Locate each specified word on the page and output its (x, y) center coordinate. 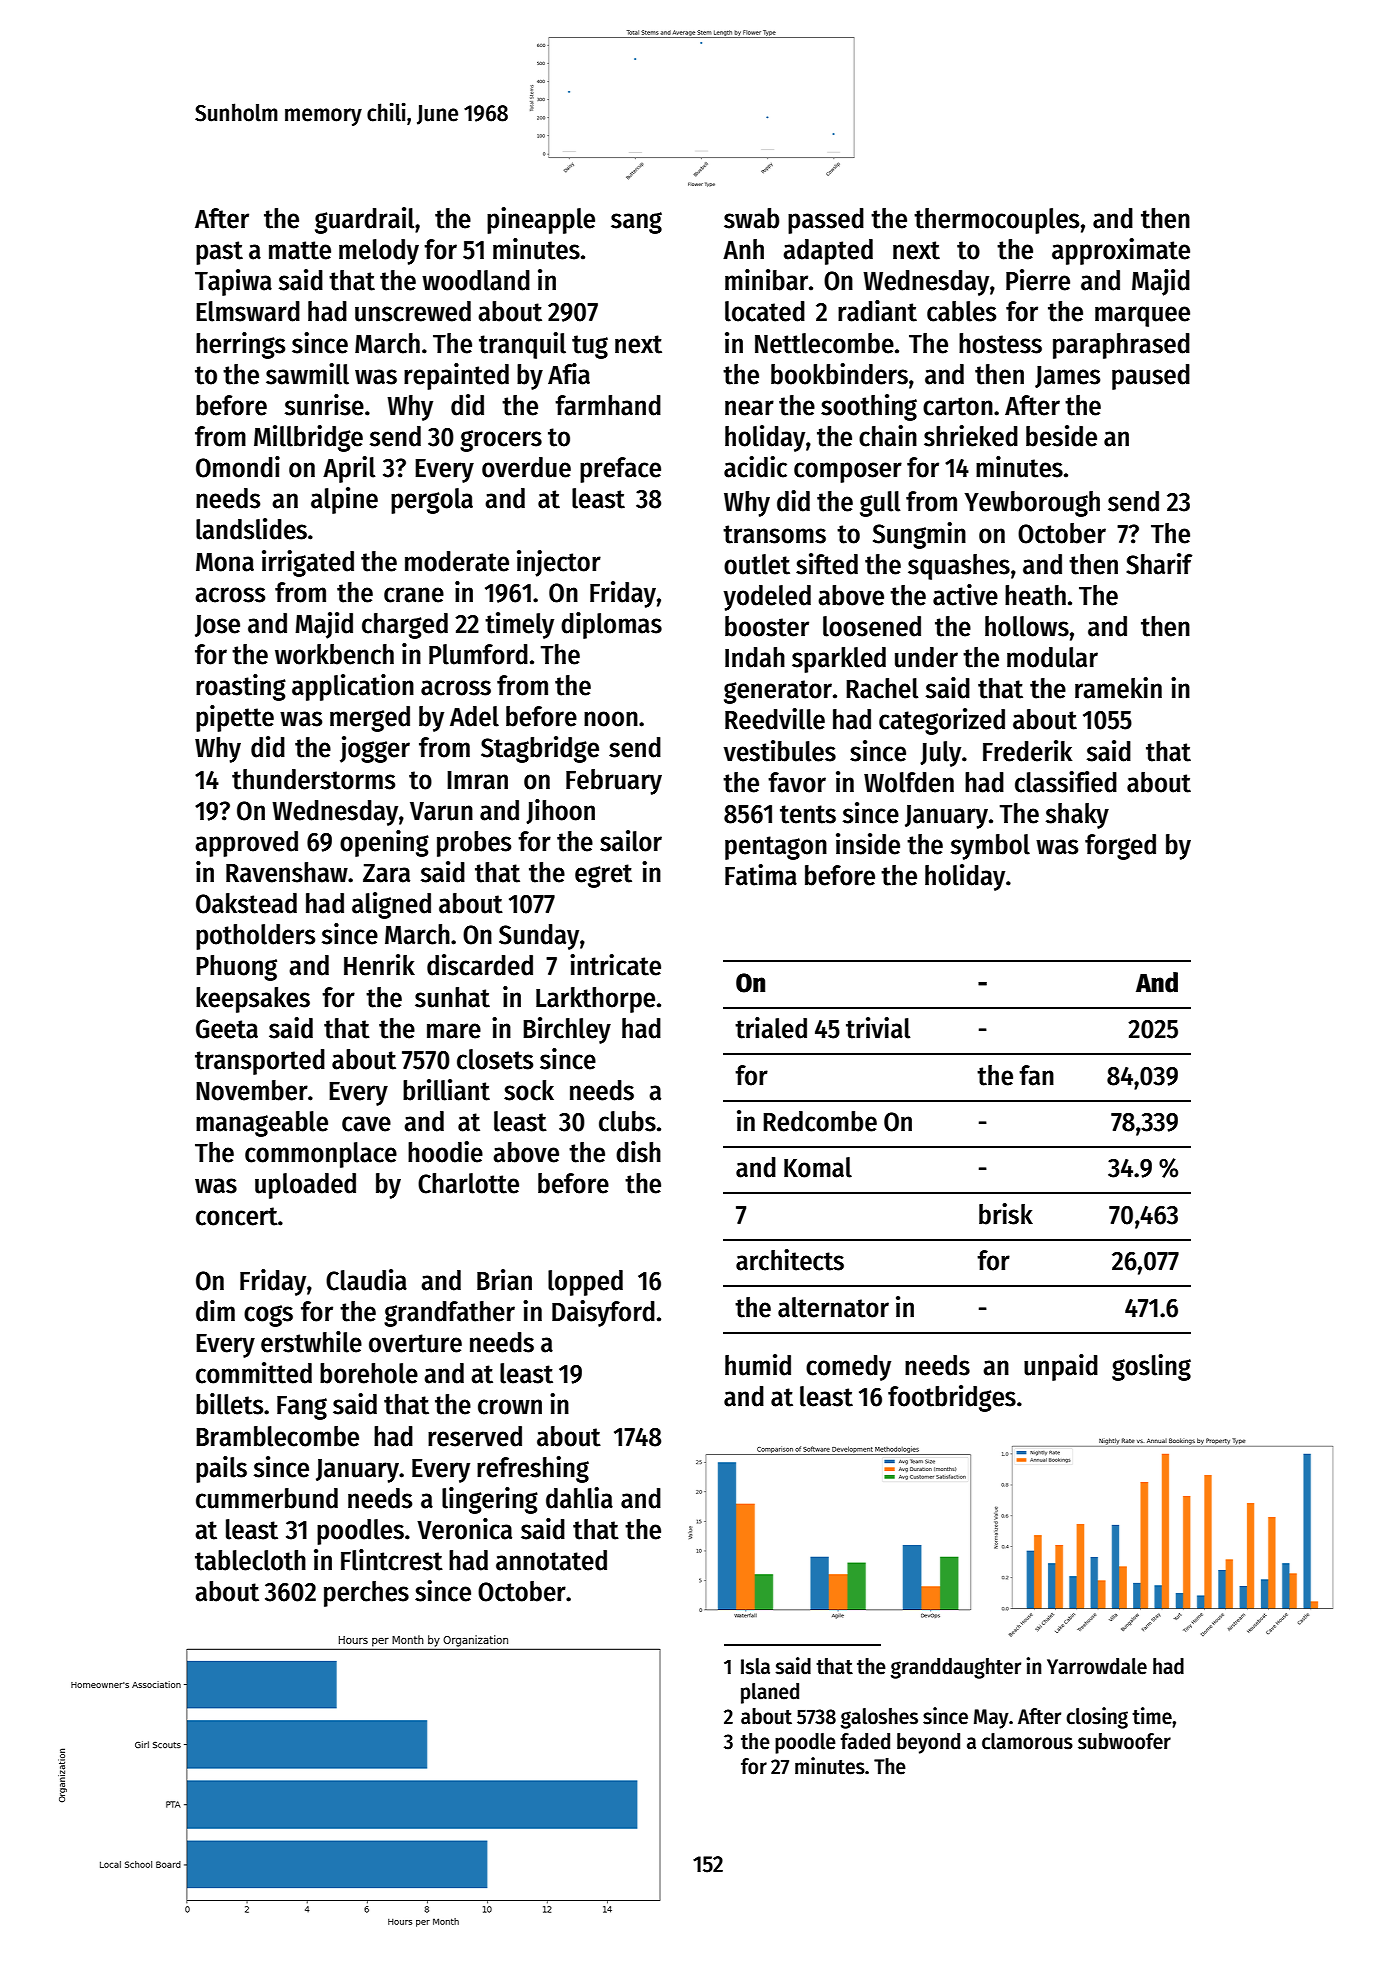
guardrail (364, 220)
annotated (551, 1560)
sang (636, 223)
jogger (375, 749)
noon (611, 719)
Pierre (1038, 280)
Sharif (1159, 564)
